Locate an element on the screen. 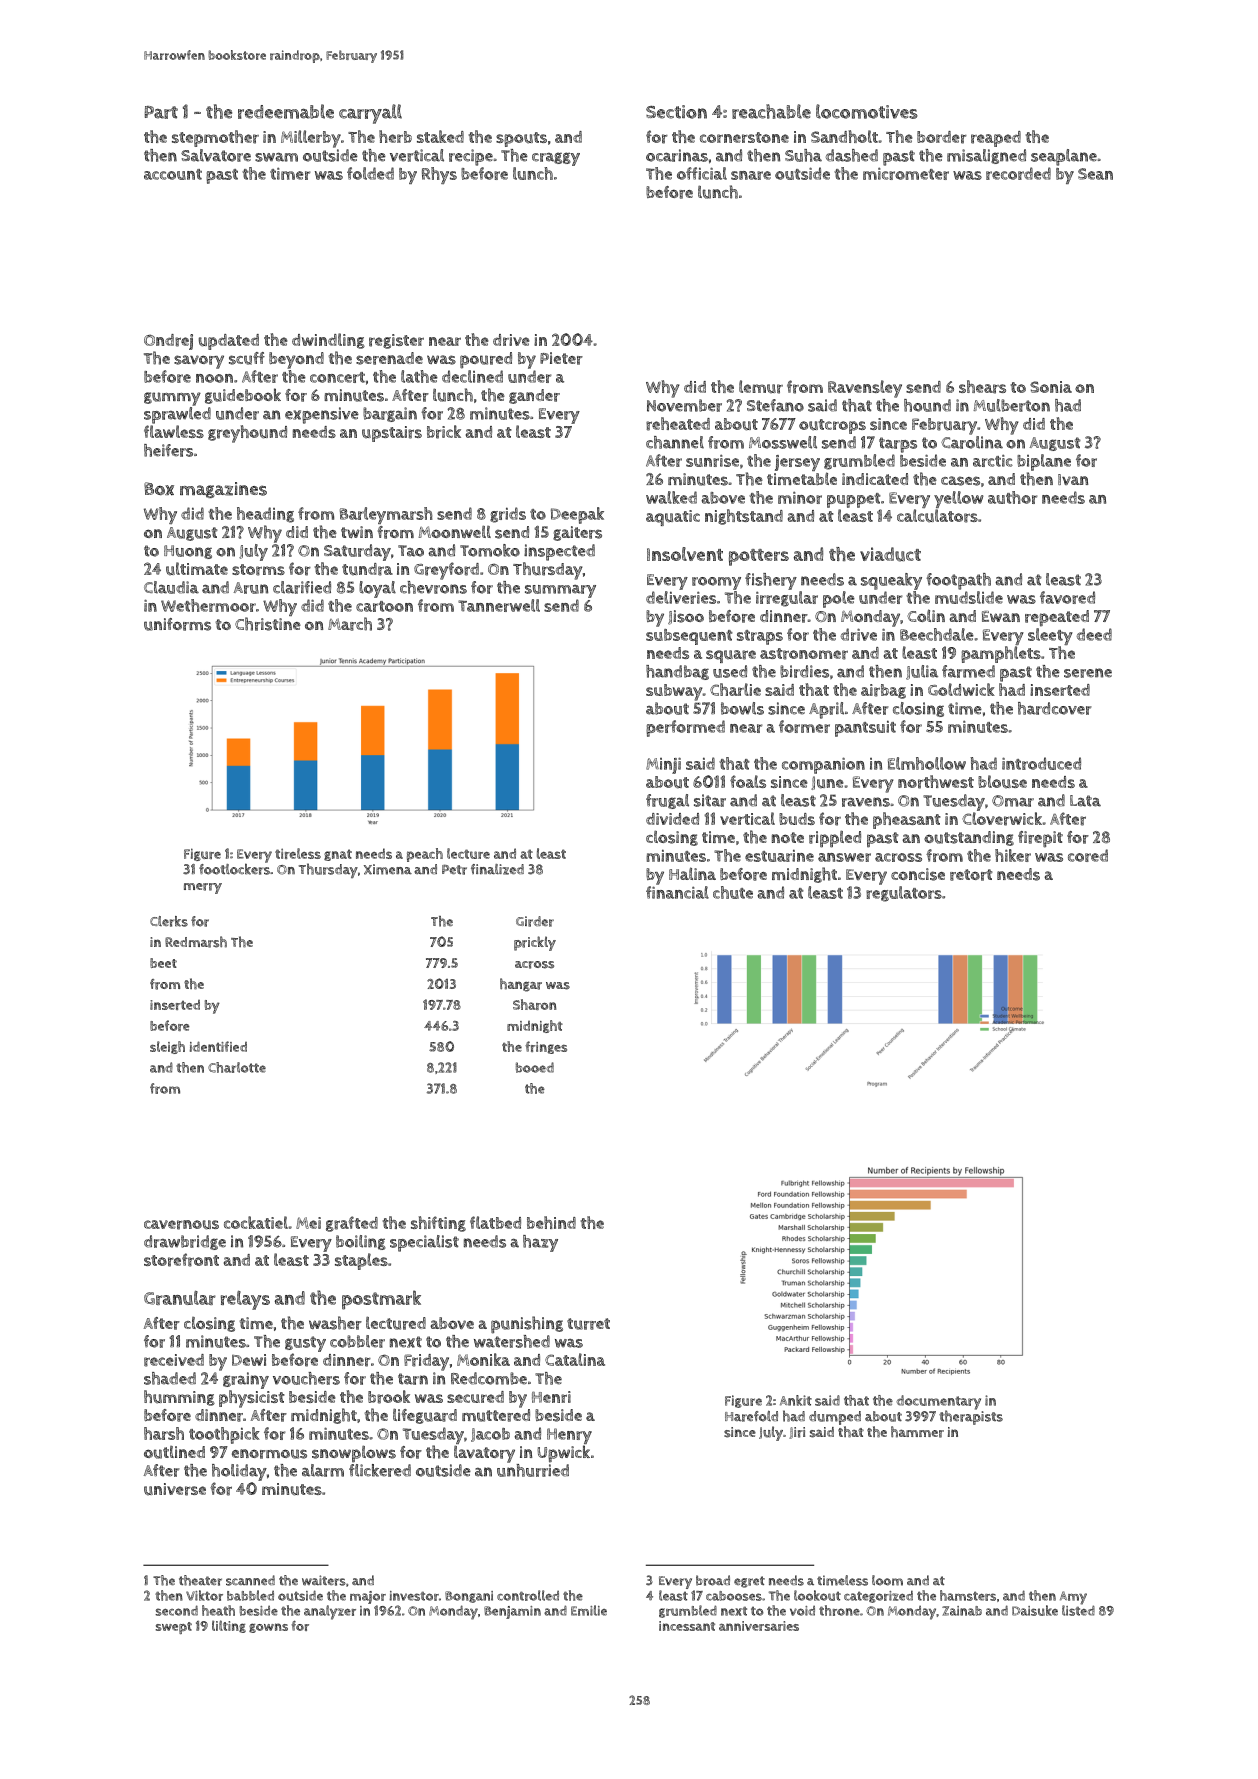  chevrons is located at coordinates (433, 587).
